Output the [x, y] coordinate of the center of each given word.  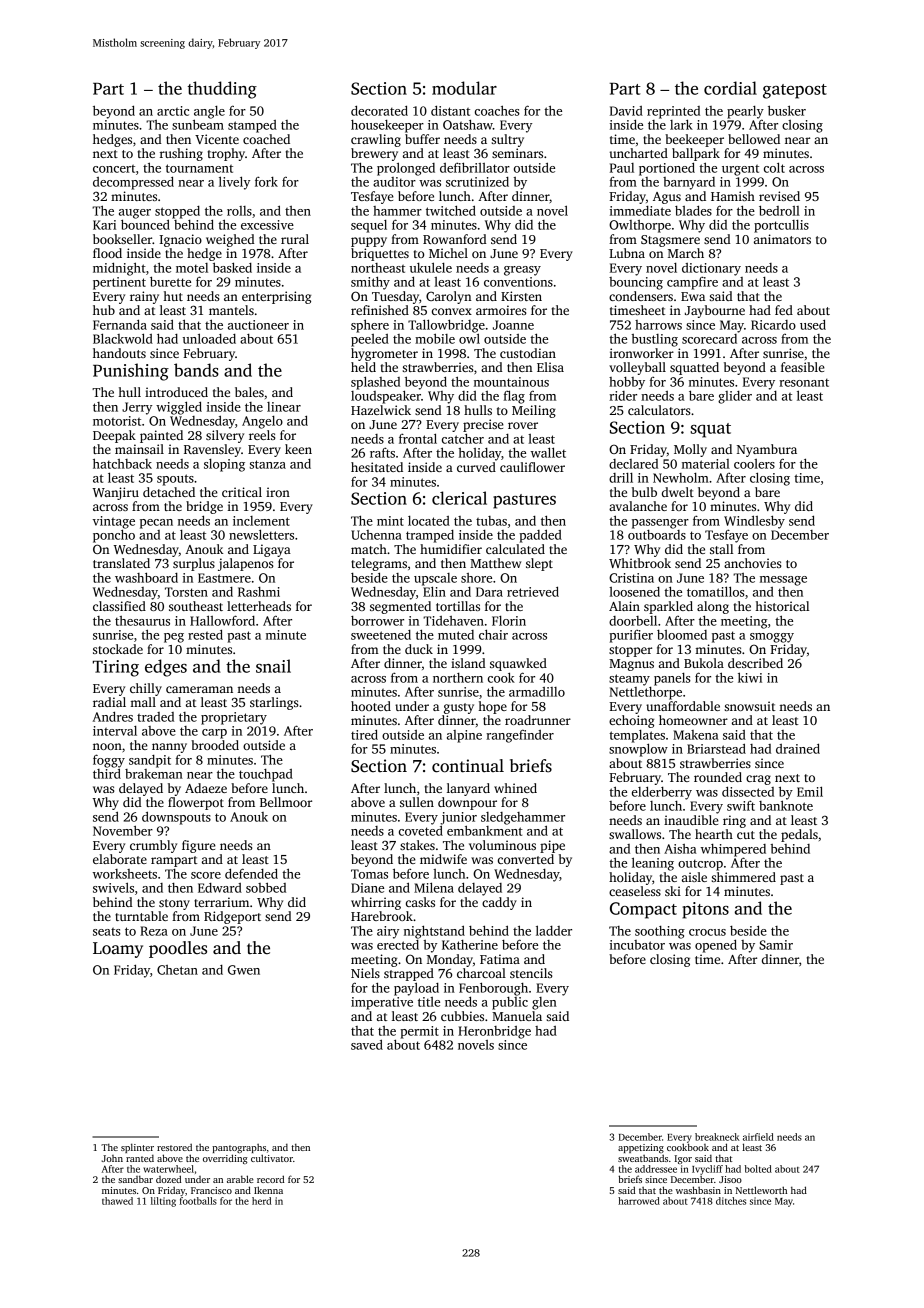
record [270, 1179]
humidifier [451, 549]
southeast [196, 606]
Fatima [500, 959]
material [706, 464]
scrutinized [477, 182]
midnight [119, 269]
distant [450, 110]
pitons [705, 910]
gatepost [795, 91]
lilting [163, 1202]
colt [774, 167]
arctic [173, 111]
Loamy [118, 950]
